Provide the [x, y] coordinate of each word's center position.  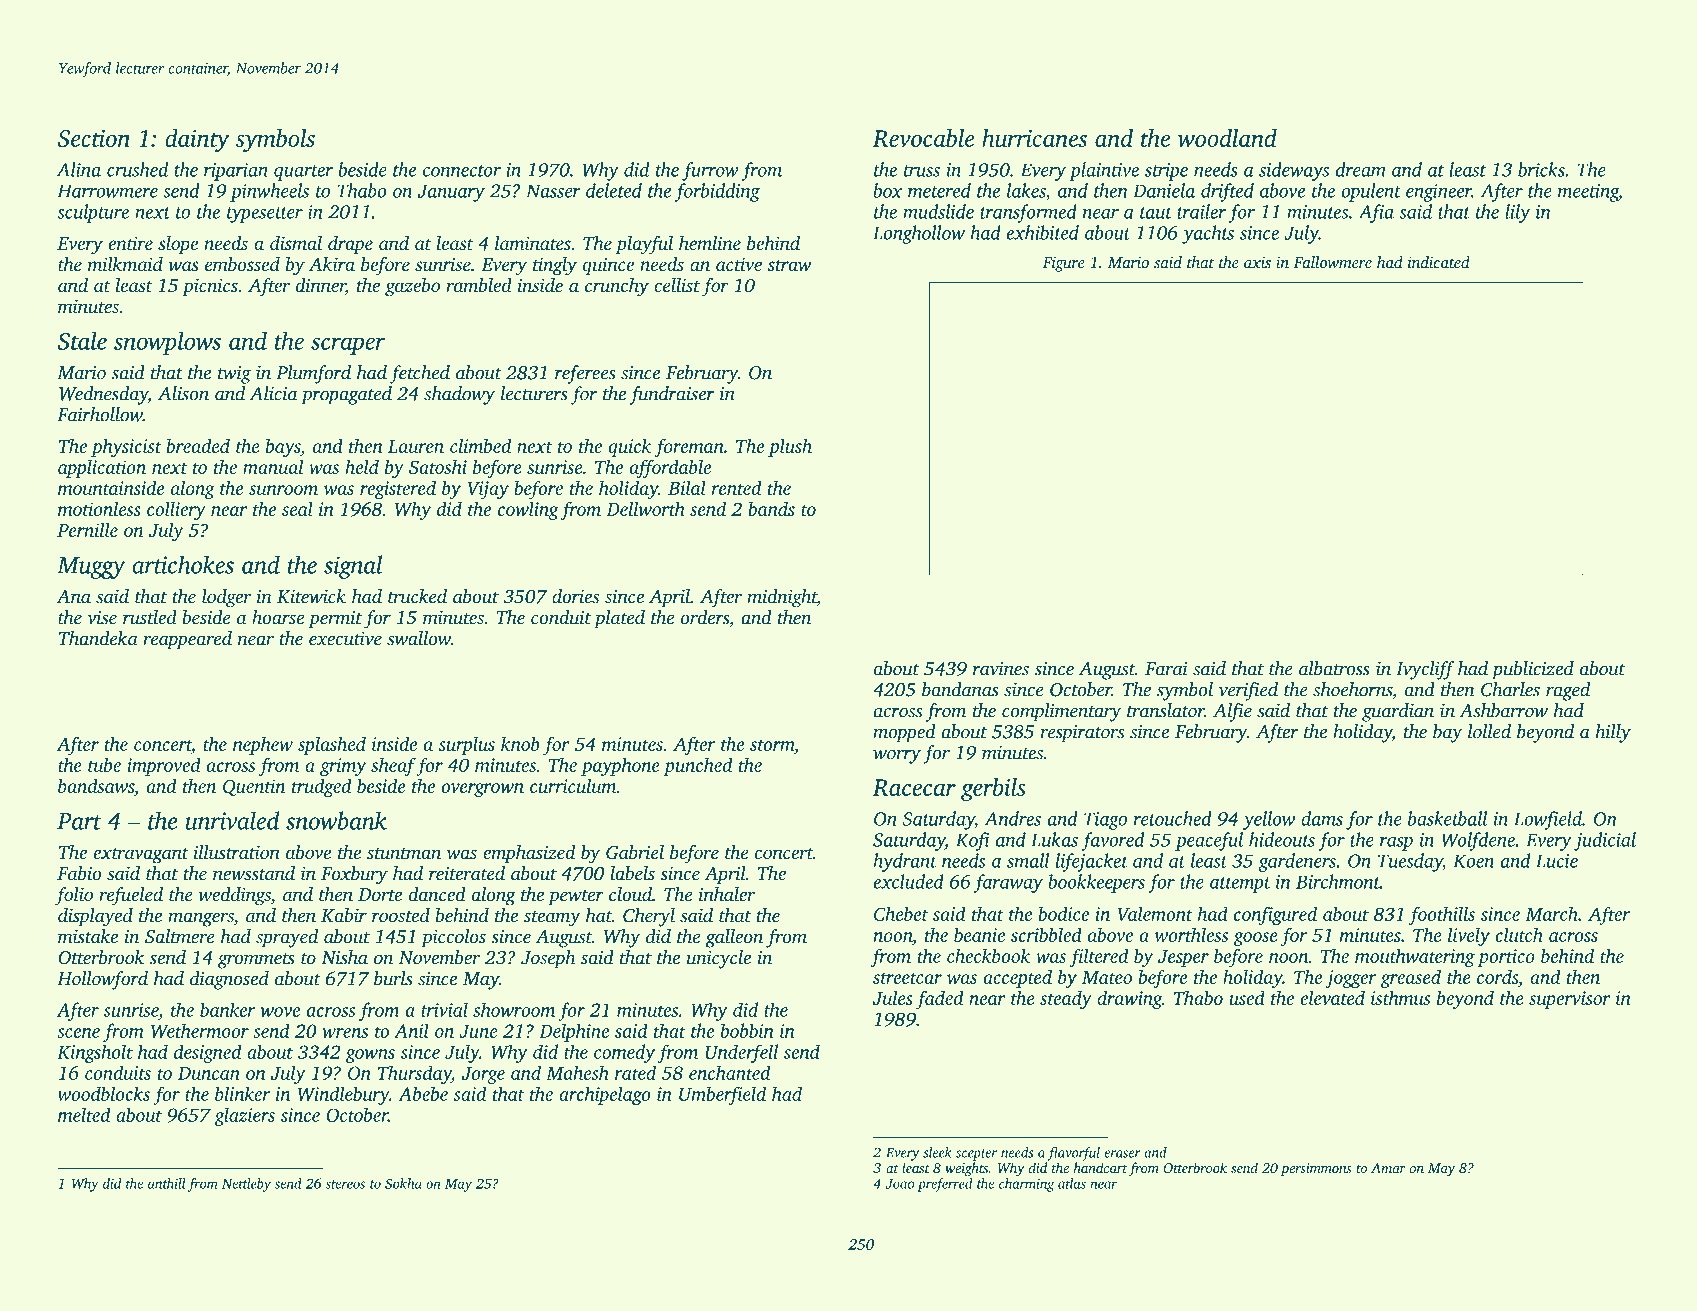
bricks [1541, 169]
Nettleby [246, 1185]
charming [1026, 1185]
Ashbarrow [1503, 710]
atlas [1072, 1183]
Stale [82, 340]
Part [79, 821]
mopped [904, 733]
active [739, 264]
